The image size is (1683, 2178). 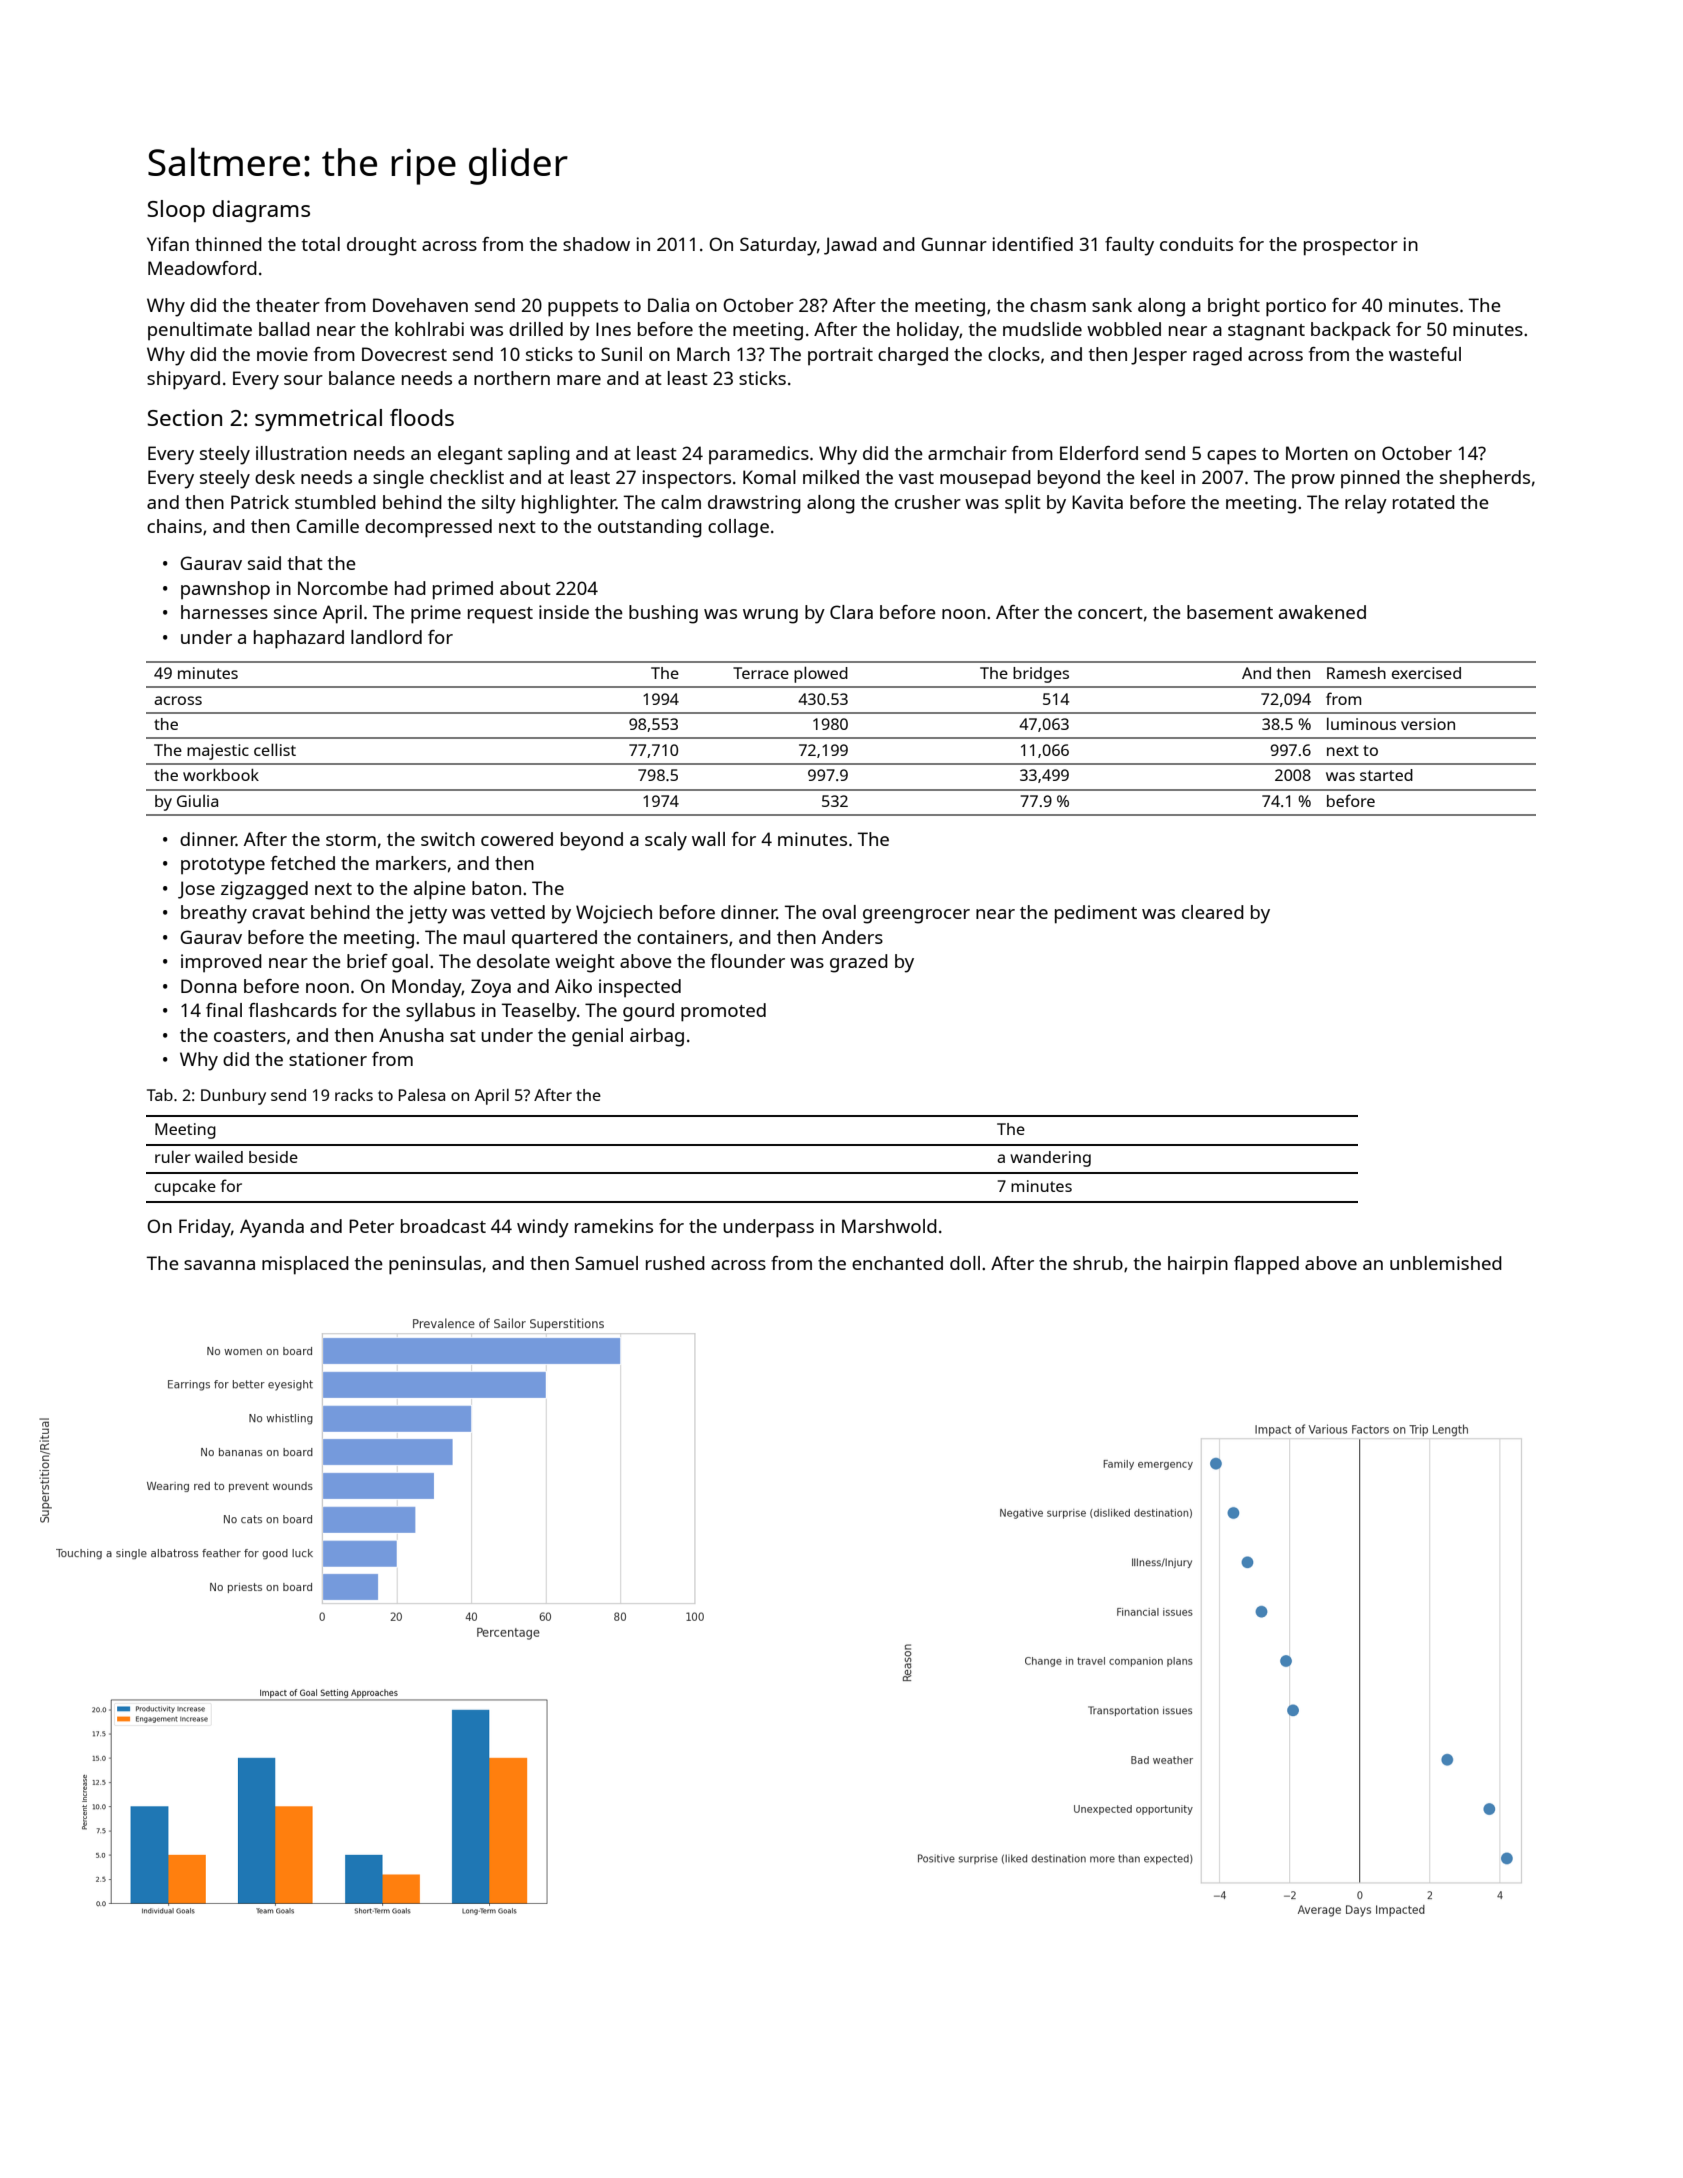 What do you see at coordinates (420, 305) in the screenshot?
I see `Dovehaven` at bounding box center [420, 305].
